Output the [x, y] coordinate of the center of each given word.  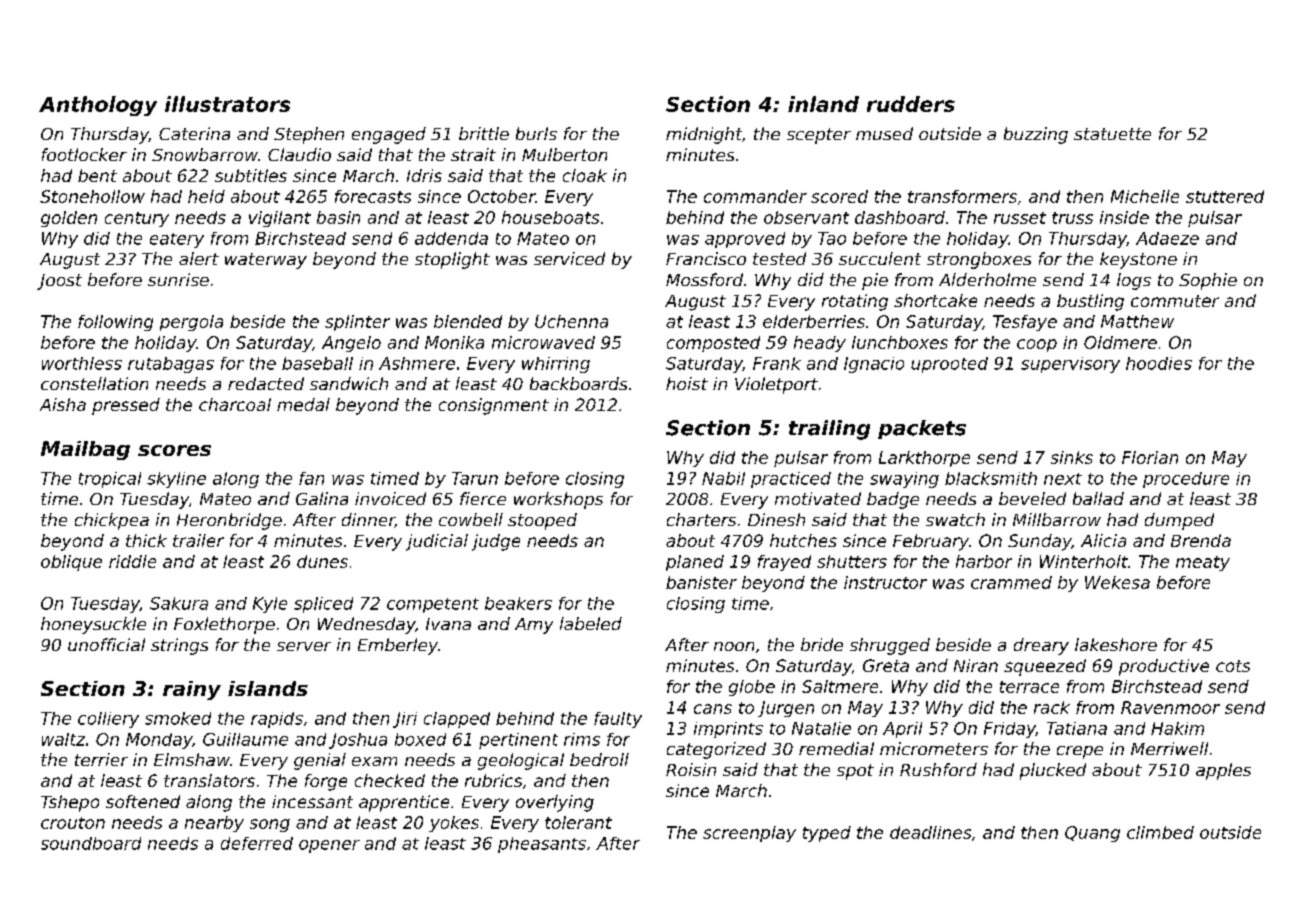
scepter [819, 136]
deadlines [930, 832]
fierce [483, 498]
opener [329, 846]
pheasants [542, 845]
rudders [911, 104]
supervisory [1070, 365]
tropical [110, 480]
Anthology [98, 106]
